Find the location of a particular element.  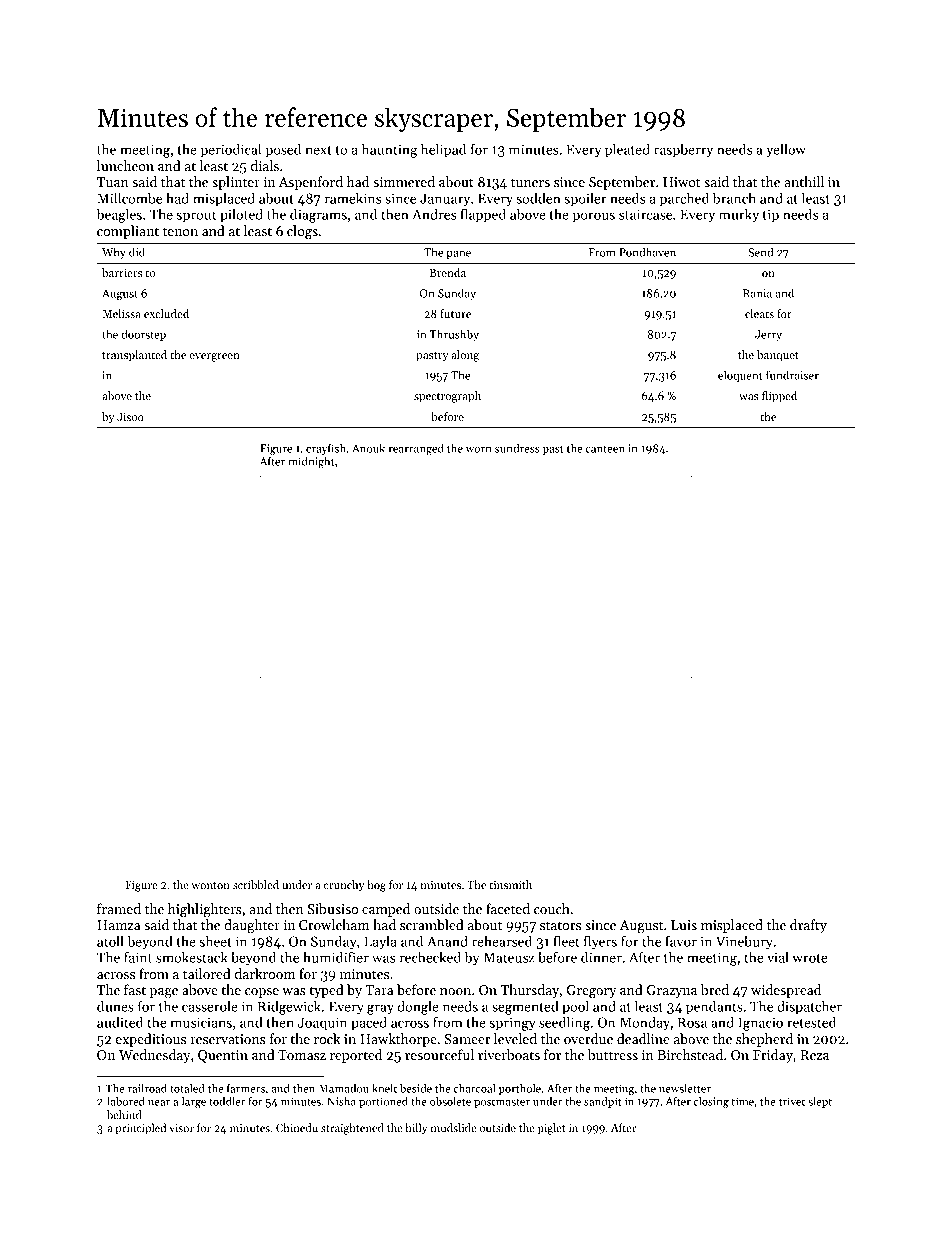

evergreen is located at coordinates (214, 357).
